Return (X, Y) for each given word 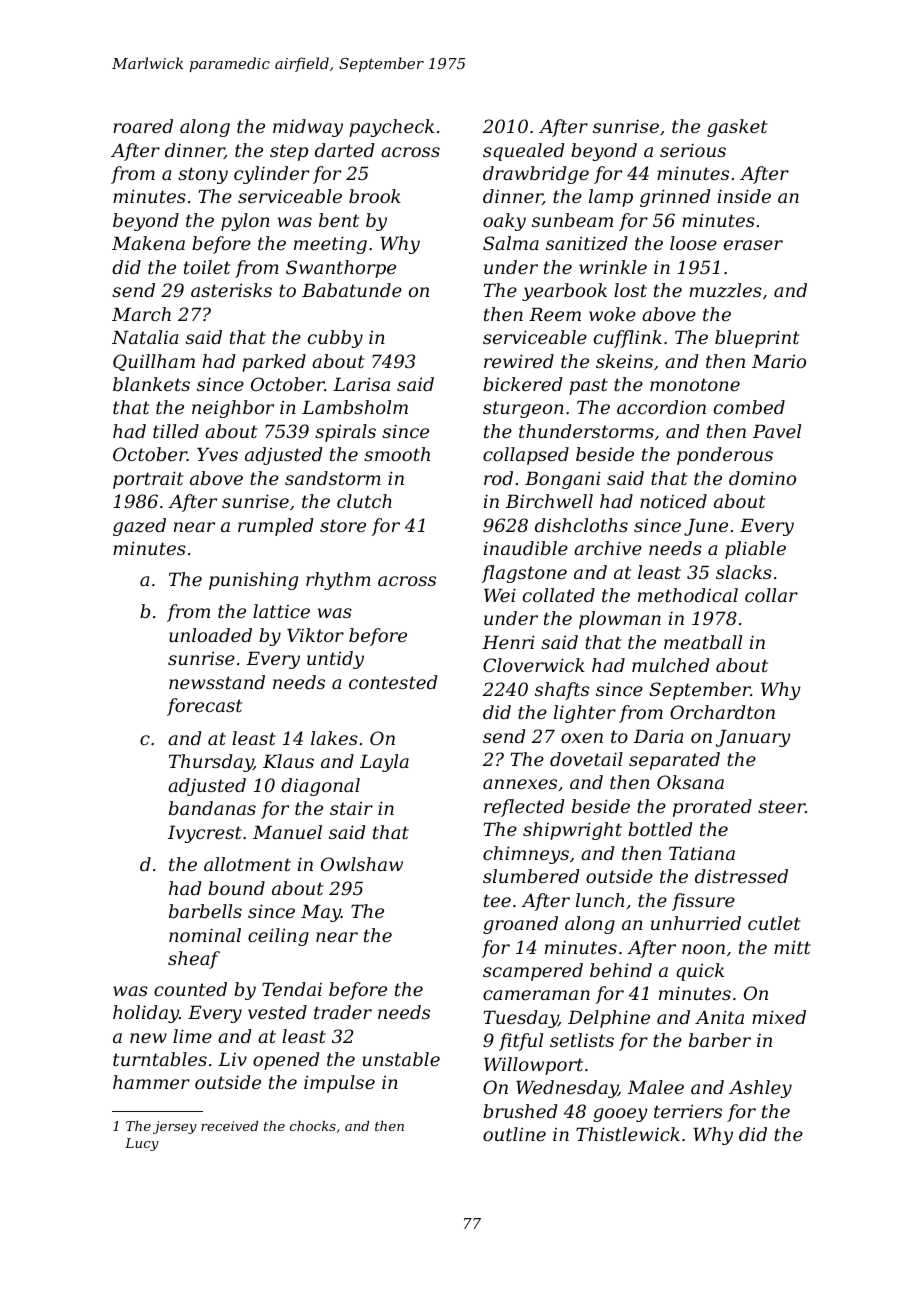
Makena (148, 243)
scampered (533, 972)
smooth (397, 454)
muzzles (725, 290)
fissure (703, 902)
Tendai (292, 989)
